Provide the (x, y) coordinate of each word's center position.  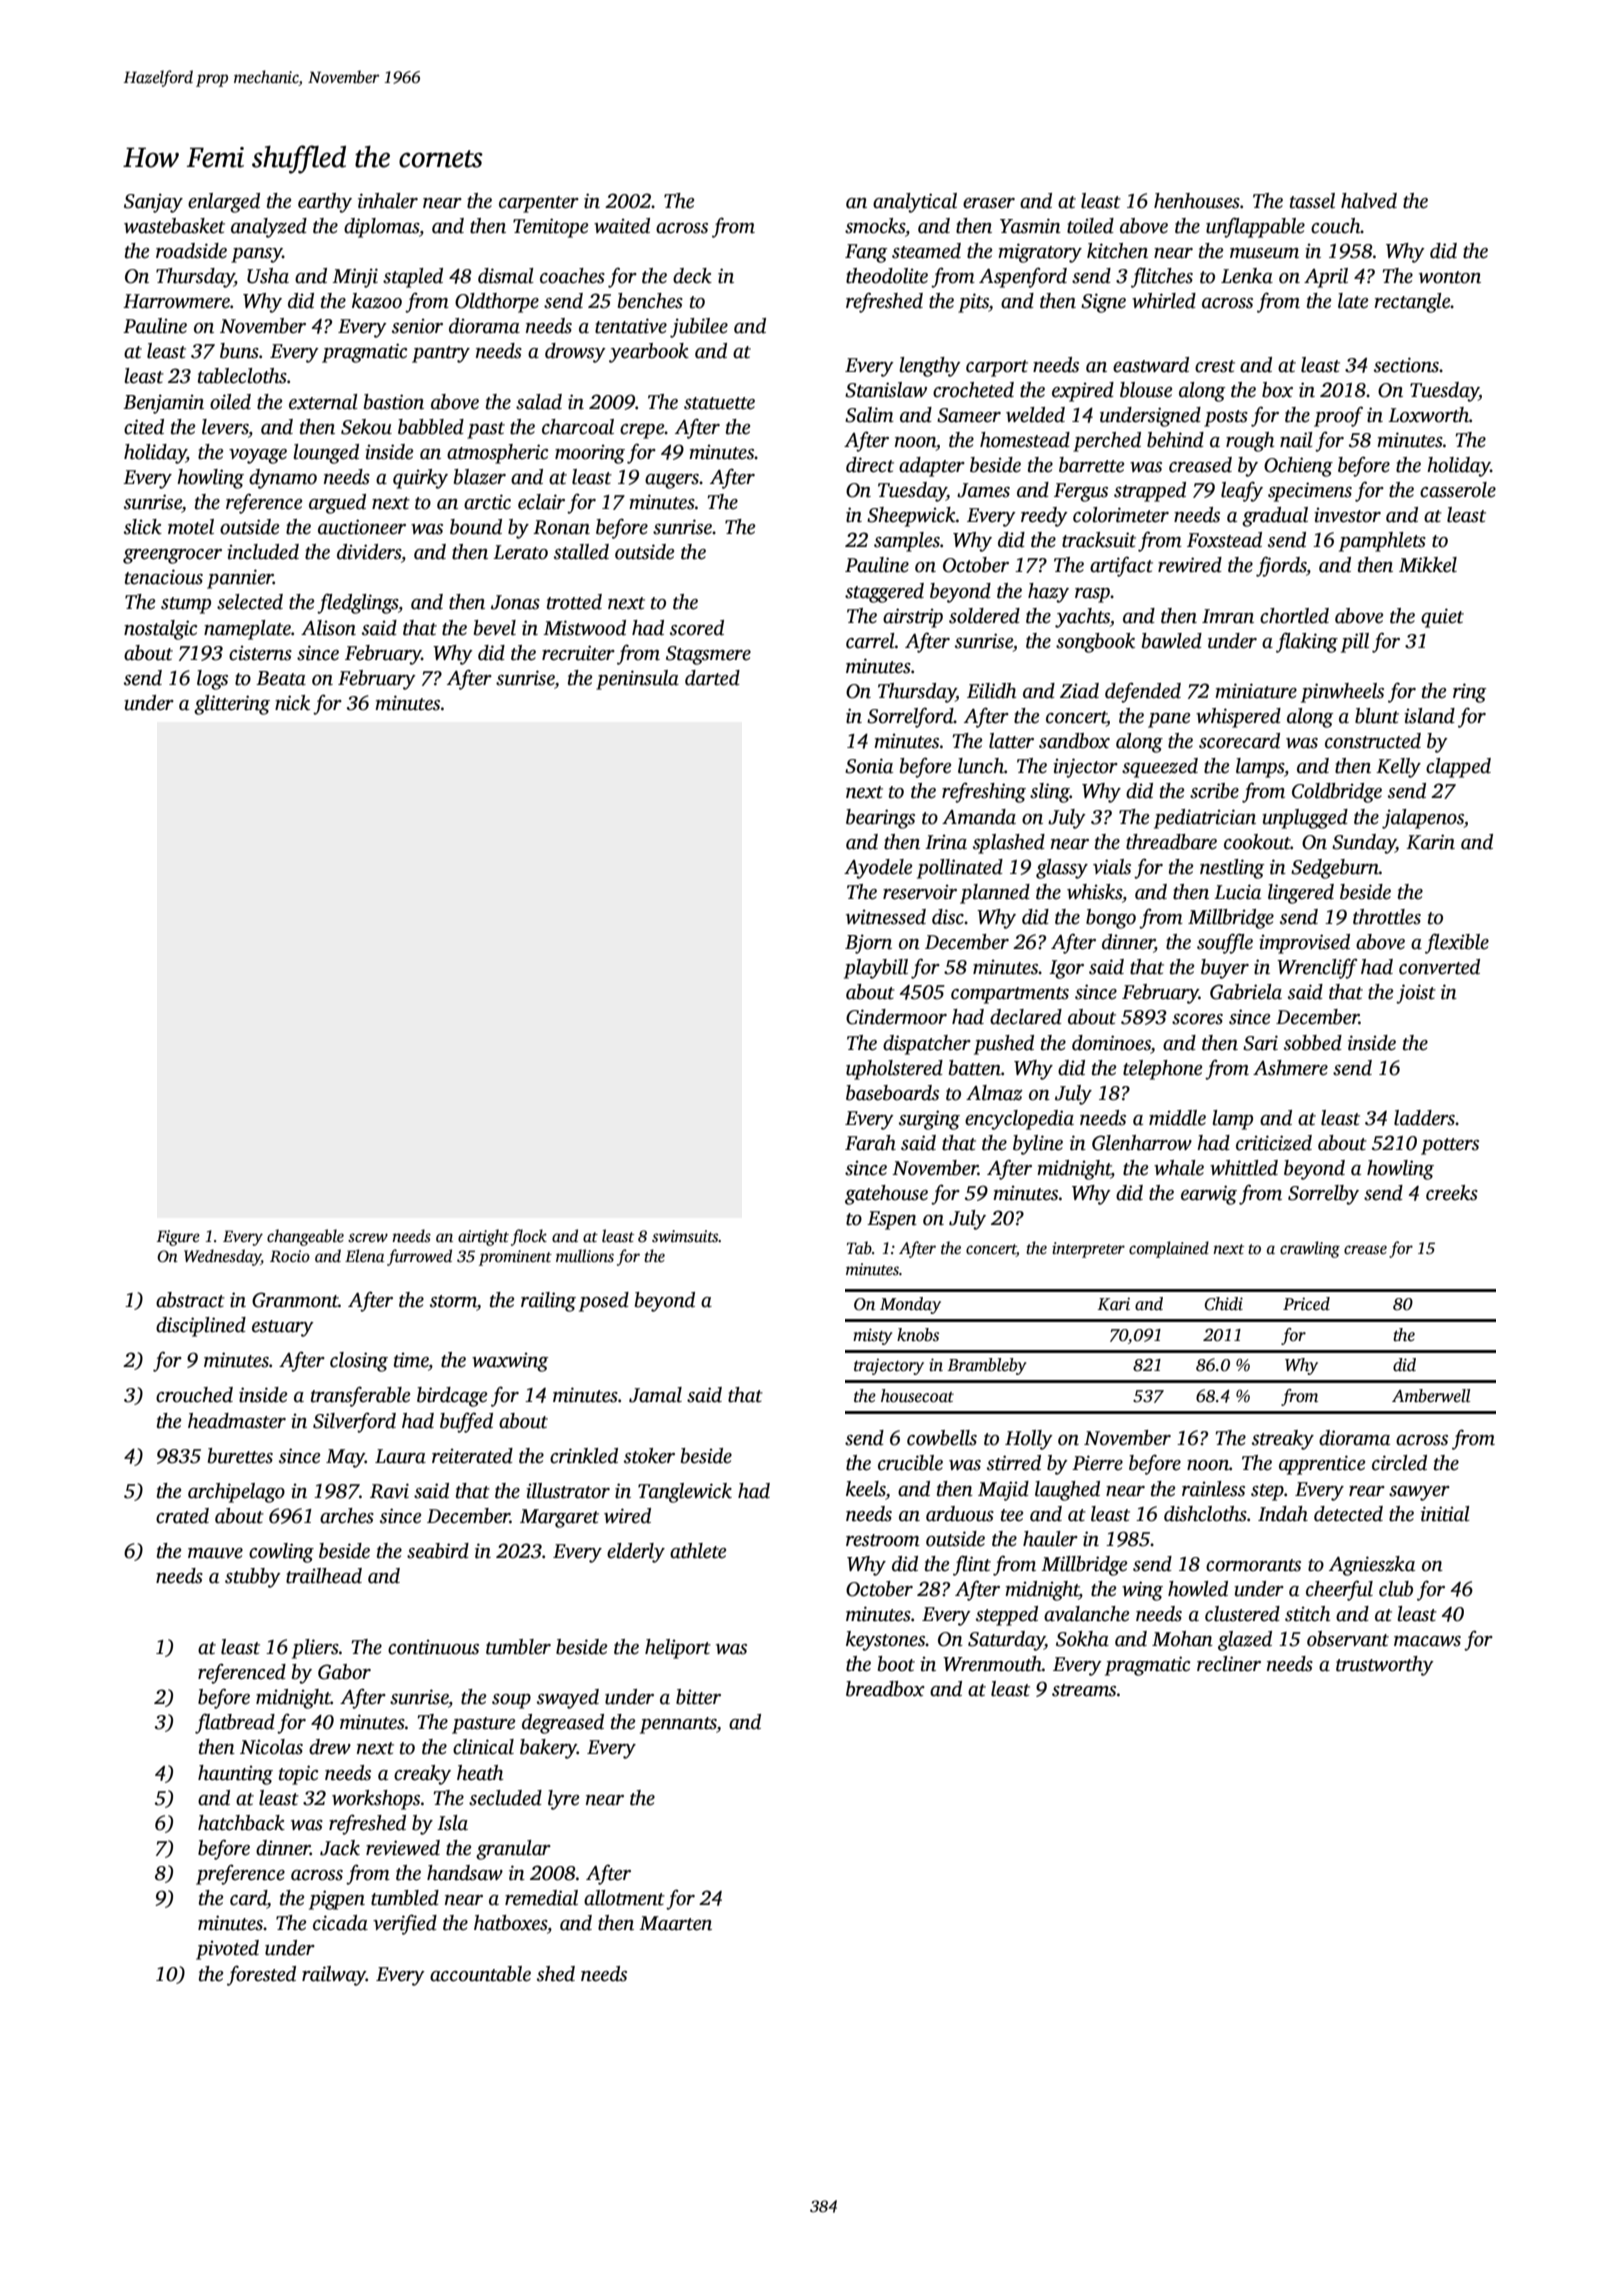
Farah (870, 1143)
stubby (253, 1578)
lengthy (930, 367)
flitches (1162, 277)
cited (144, 427)
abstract (190, 1300)
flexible (1457, 943)
